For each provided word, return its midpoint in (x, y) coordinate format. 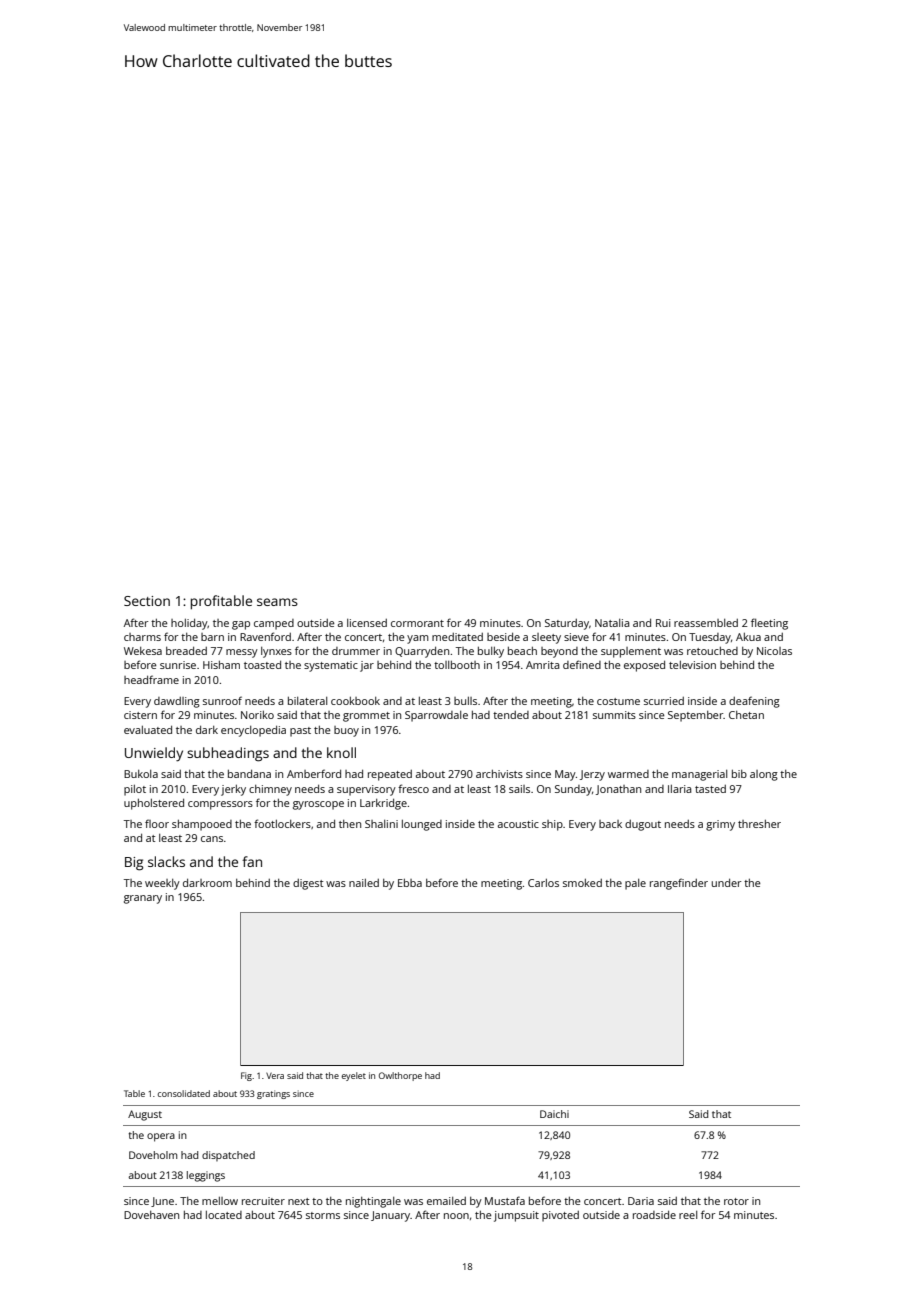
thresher (759, 824)
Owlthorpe (400, 1076)
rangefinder (679, 884)
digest (308, 884)
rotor (736, 1201)
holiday (189, 624)
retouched (712, 651)
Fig (246, 1076)
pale (635, 884)
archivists (499, 774)
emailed (446, 1201)
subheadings (228, 754)
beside (503, 637)
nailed (364, 883)
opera (161, 1137)
